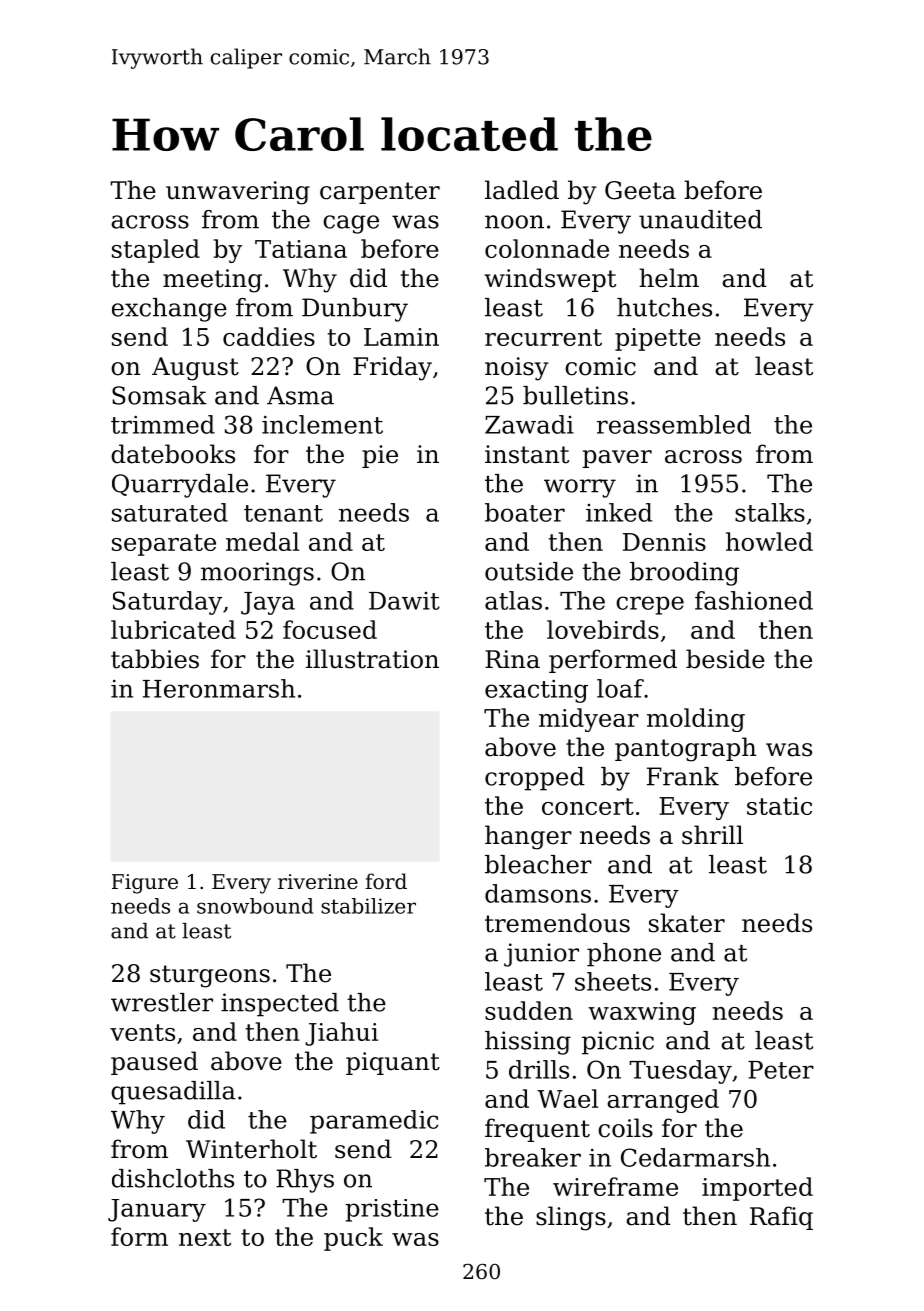 This screenshot has height=1311, width=924. I want to click on stalks, so click(770, 512).
